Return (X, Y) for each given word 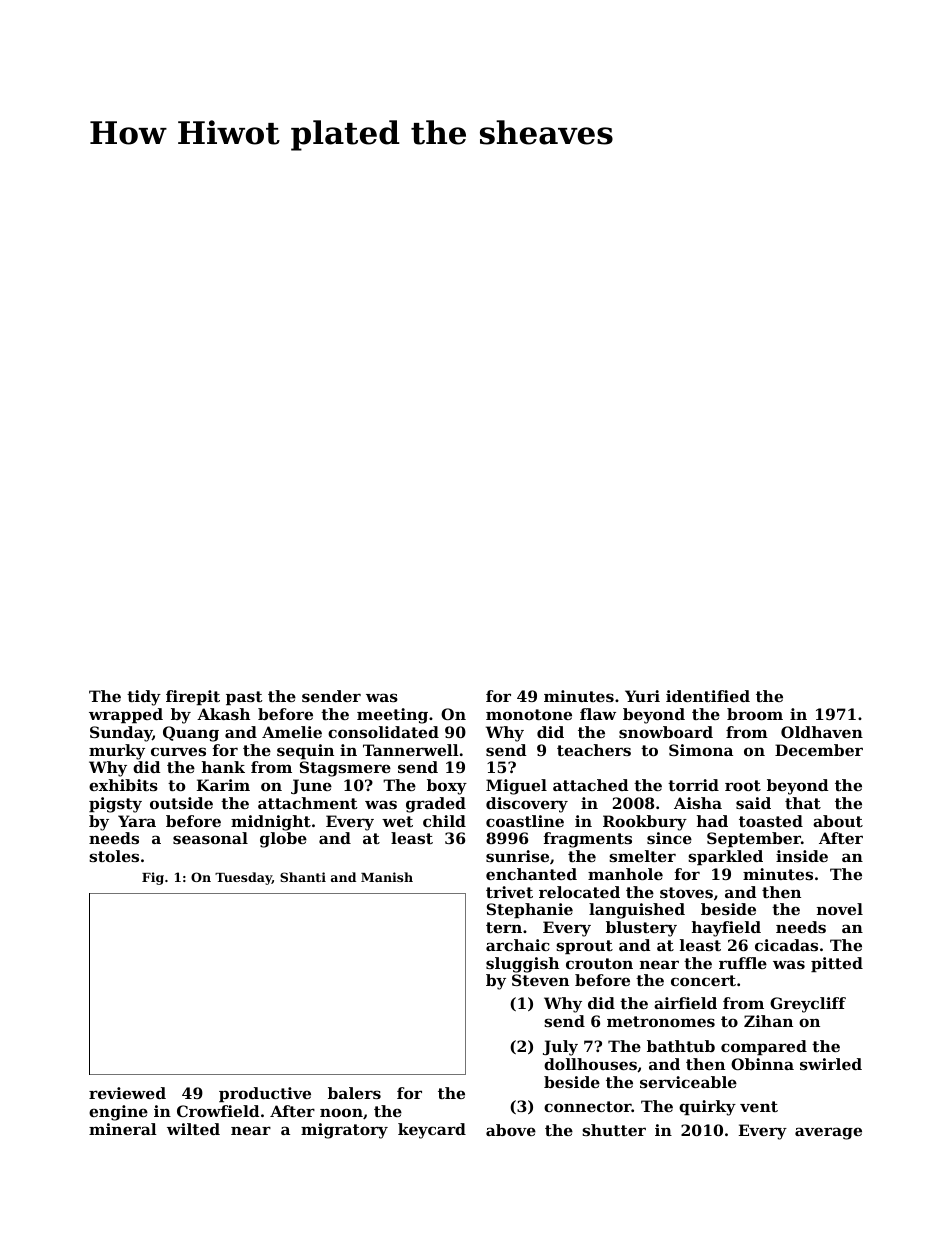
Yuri (642, 696)
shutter (614, 1130)
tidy (144, 698)
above (511, 1130)
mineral (123, 1129)
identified (708, 696)
